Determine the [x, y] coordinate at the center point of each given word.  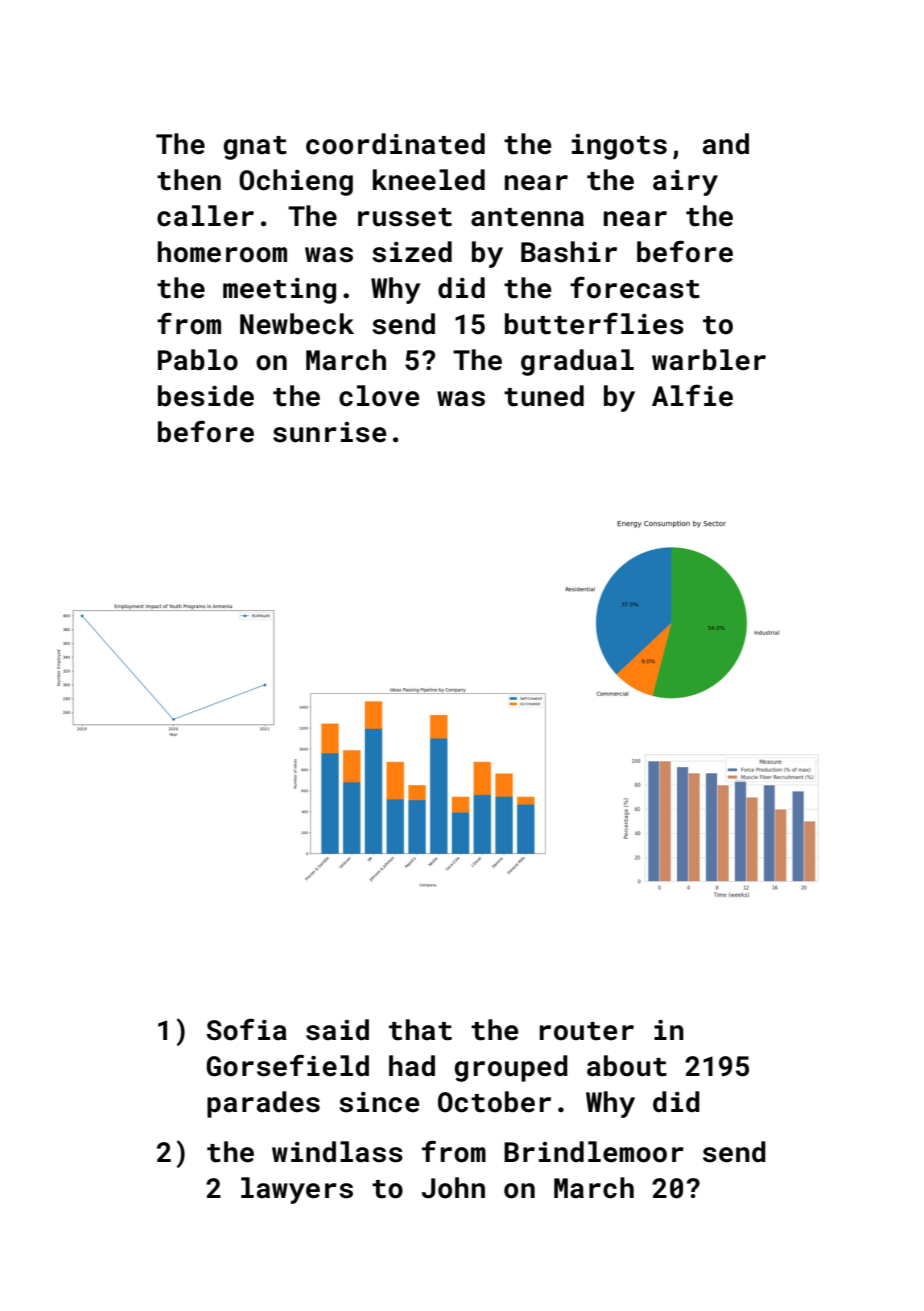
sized [412, 252]
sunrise [330, 432]
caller [205, 216]
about [627, 1066]
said [337, 1030]
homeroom [222, 252]
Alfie [692, 395]
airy [685, 183]
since [379, 1102]
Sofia [247, 1029]
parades [263, 1104]
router [587, 1031]
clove [379, 396]
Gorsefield [287, 1065]
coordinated [395, 144]
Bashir [569, 252]
